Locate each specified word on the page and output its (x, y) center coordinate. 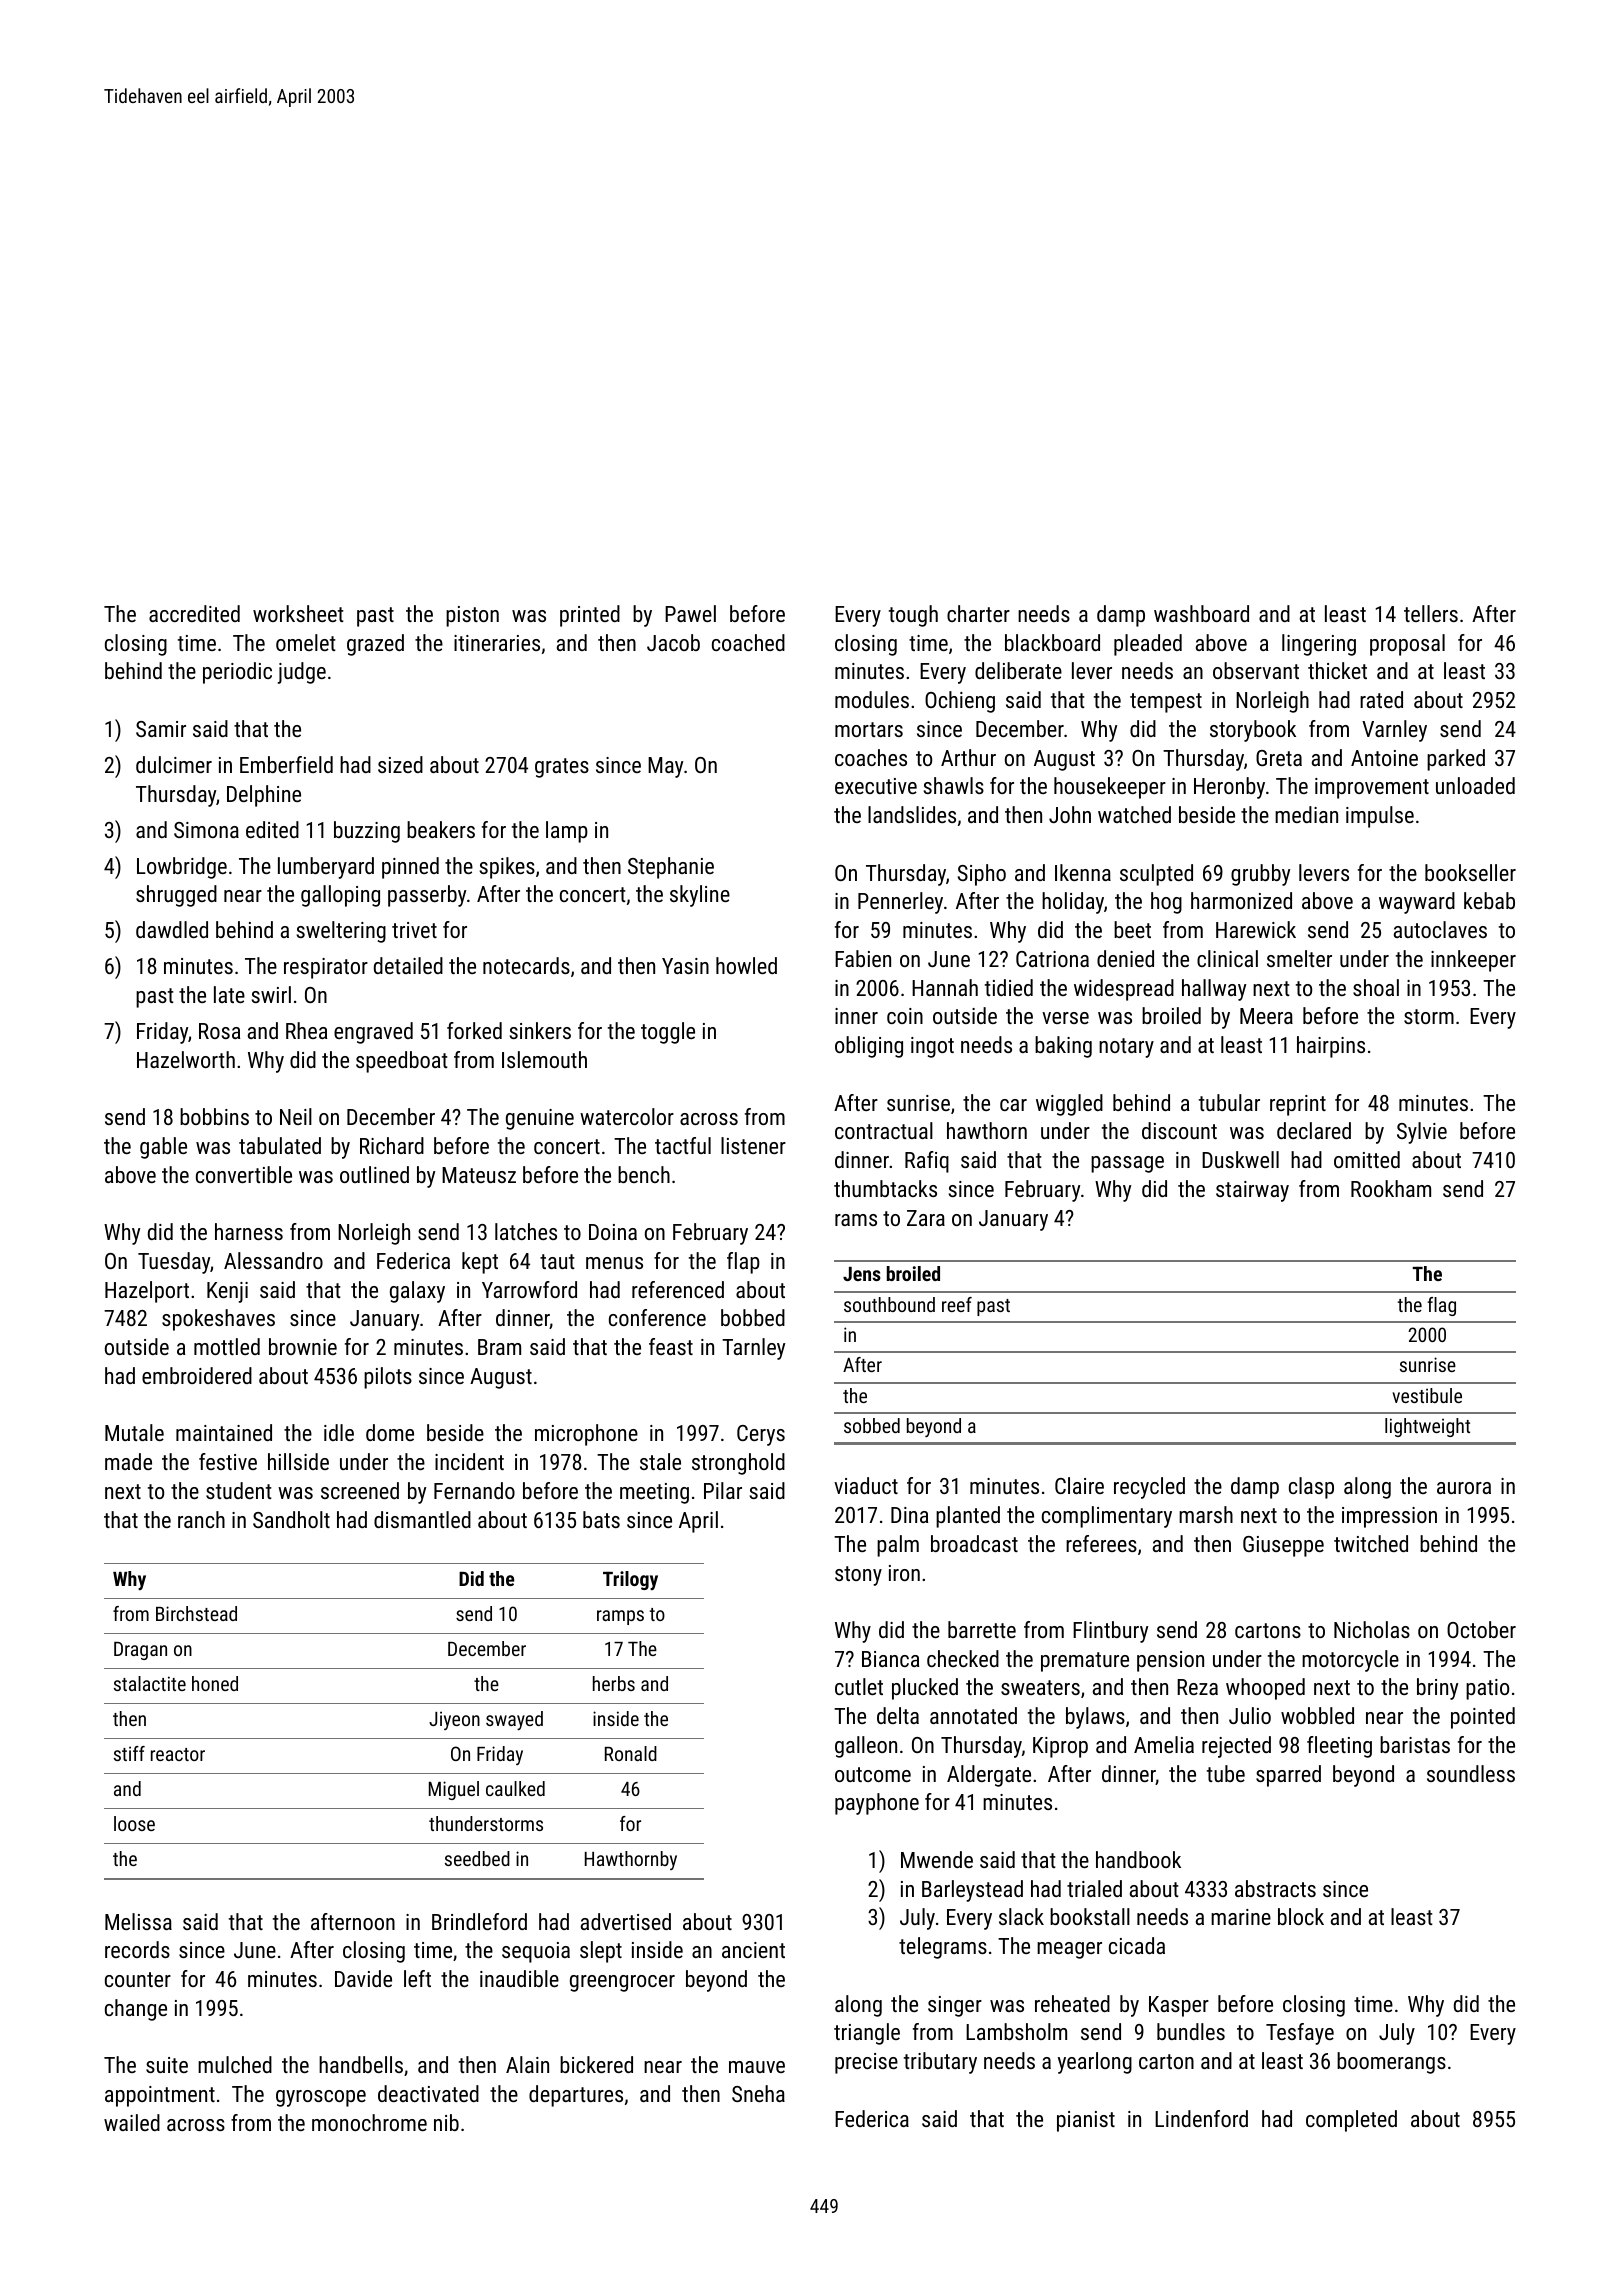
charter (978, 613)
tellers (1431, 613)
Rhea (306, 1030)
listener (753, 1145)
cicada (1137, 1945)
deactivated (428, 2093)
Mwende (937, 1859)
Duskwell (1240, 1159)
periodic (237, 673)
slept (601, 1952)
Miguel (454, 1790)
